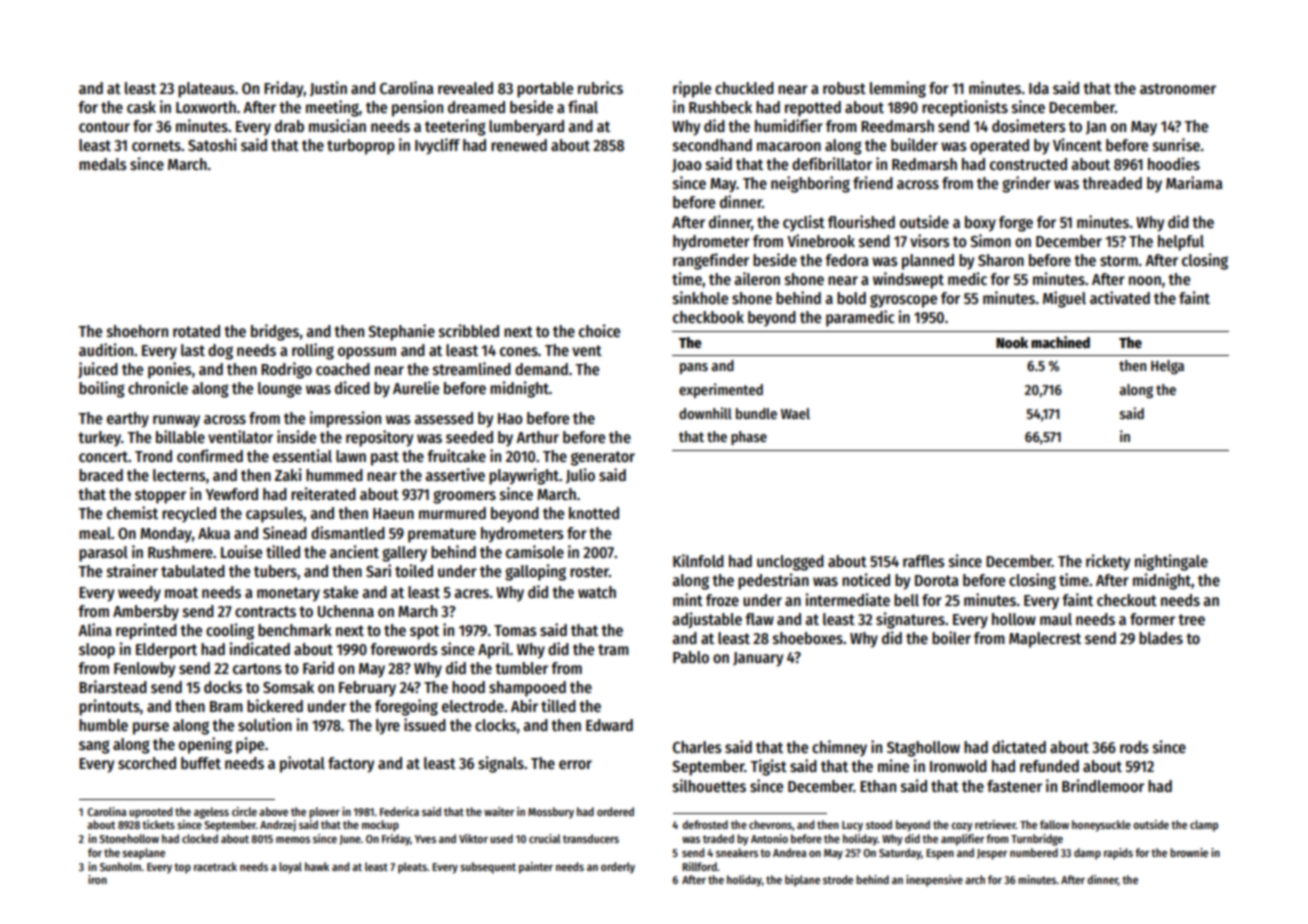 This document has width=1308, height=924. I want to click on experimented, so click(721, 390).
